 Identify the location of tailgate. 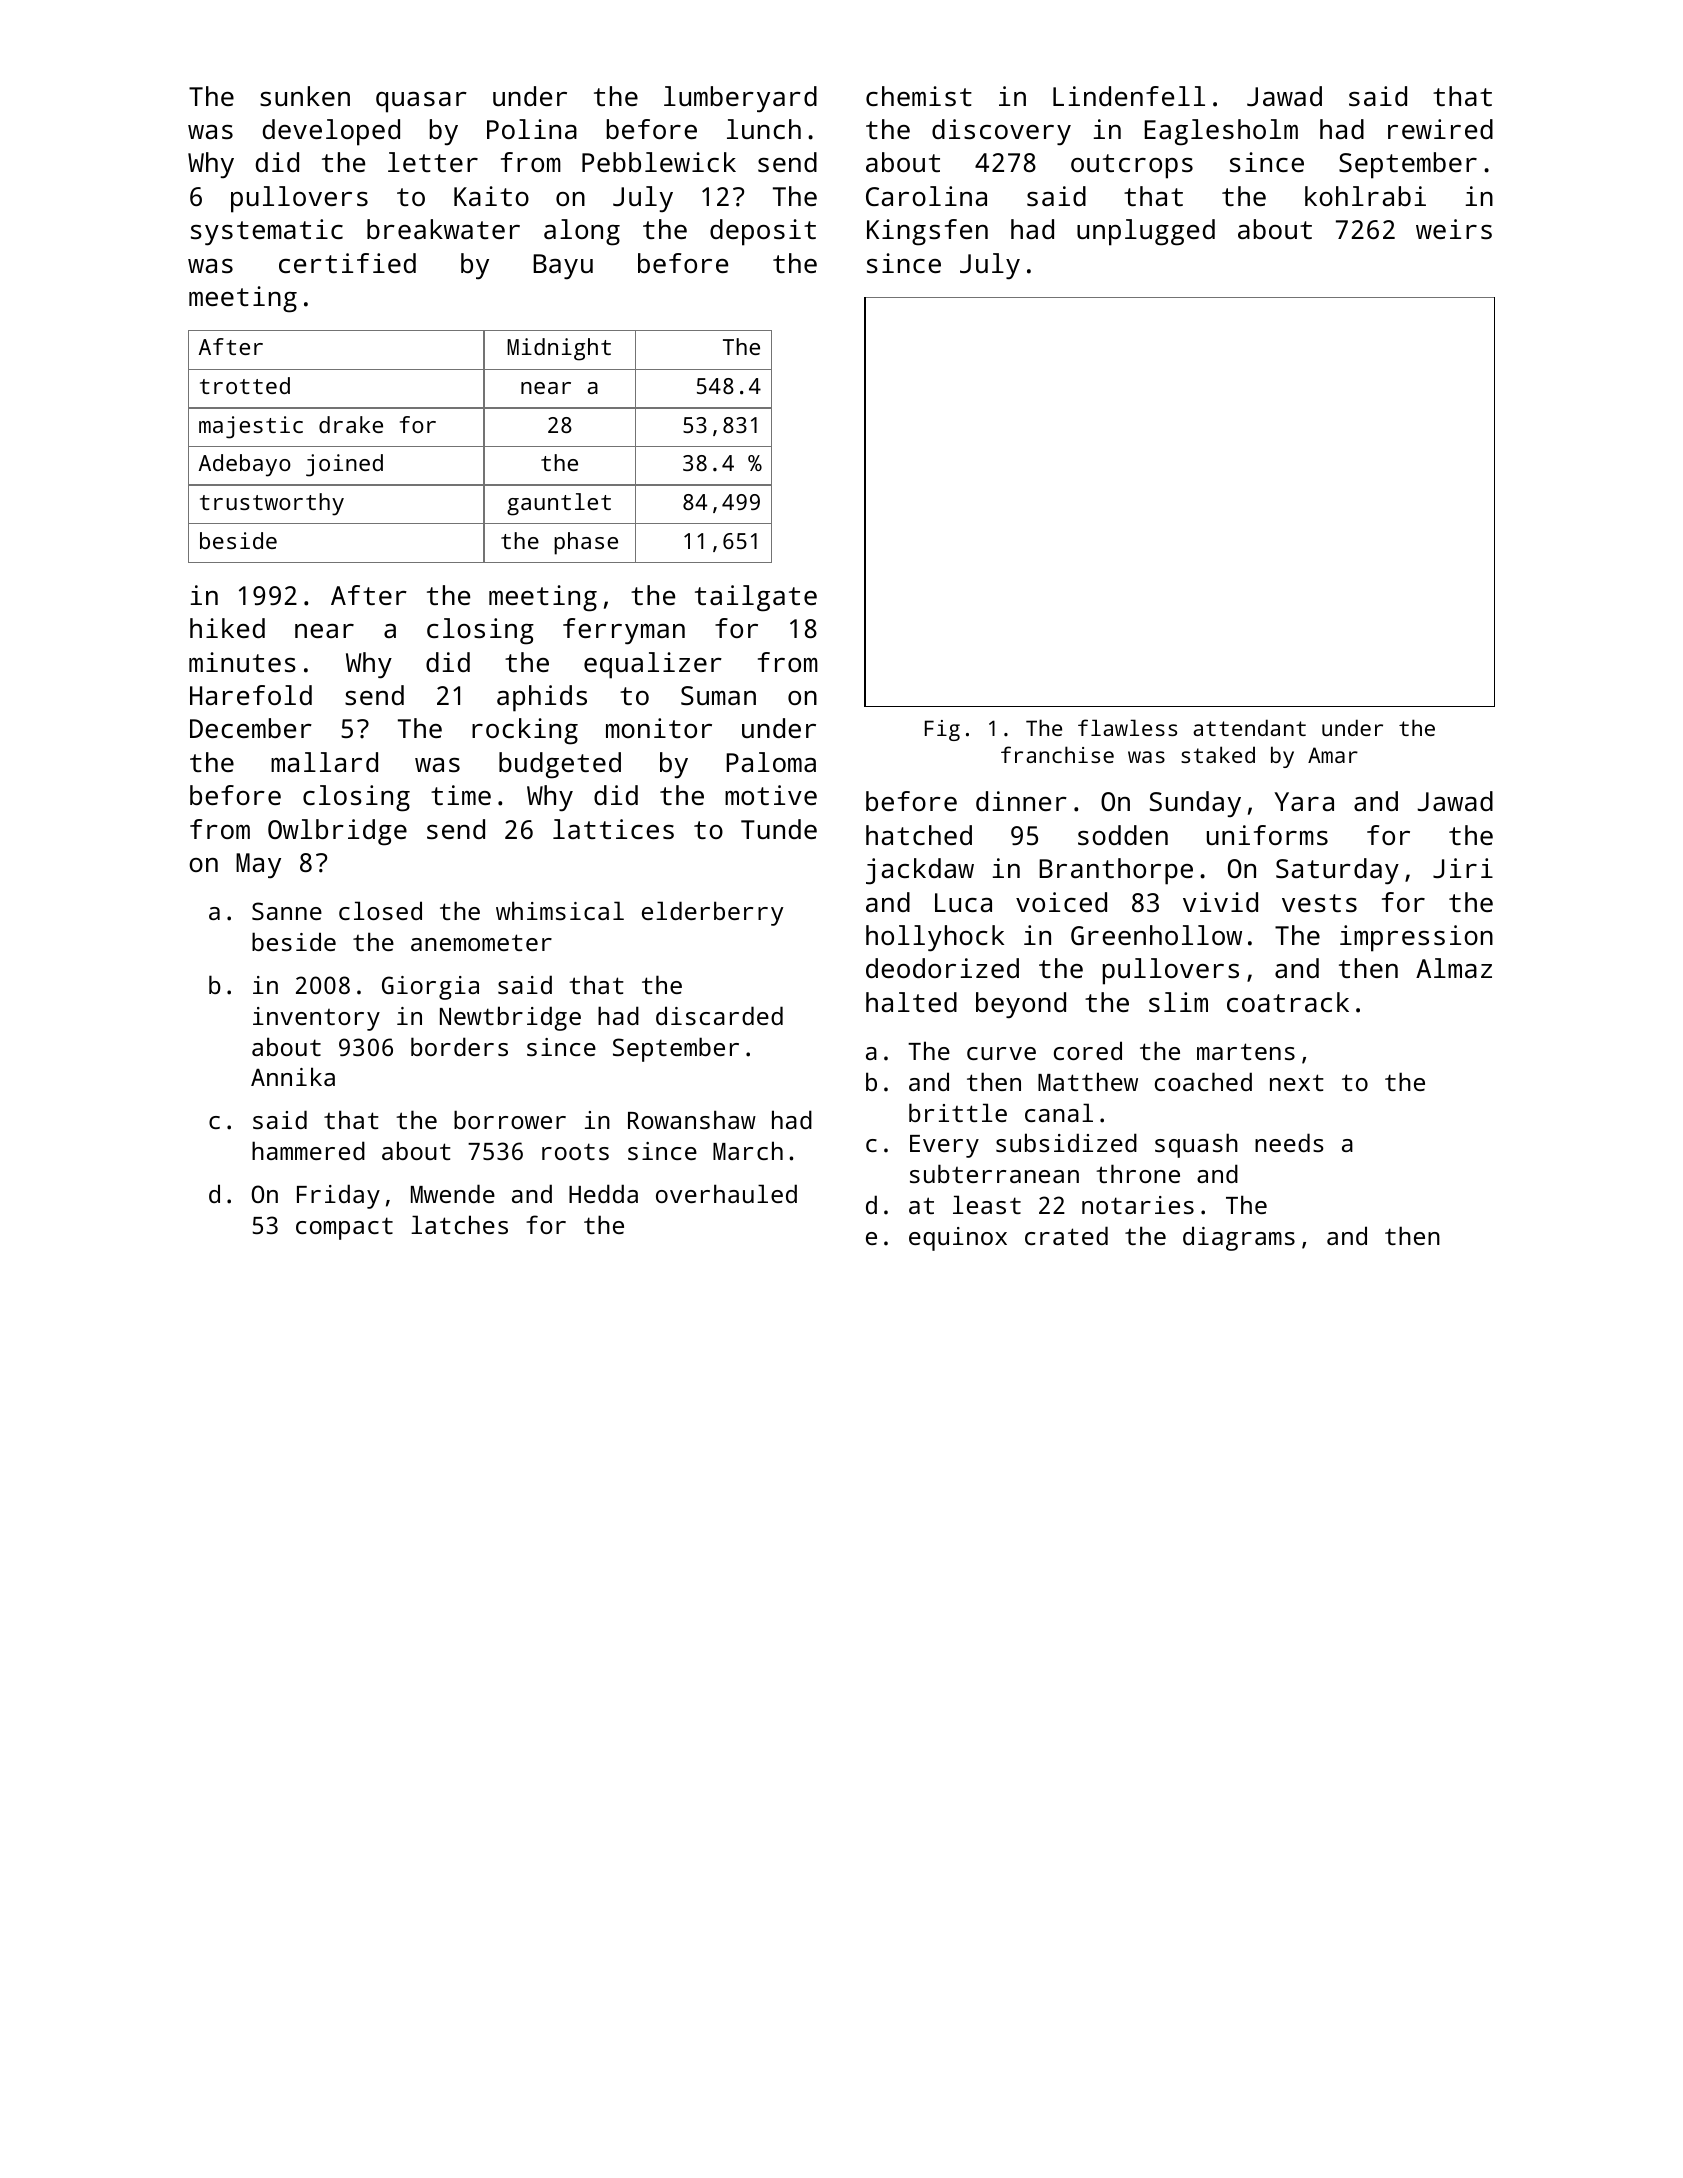
(756, 598).
